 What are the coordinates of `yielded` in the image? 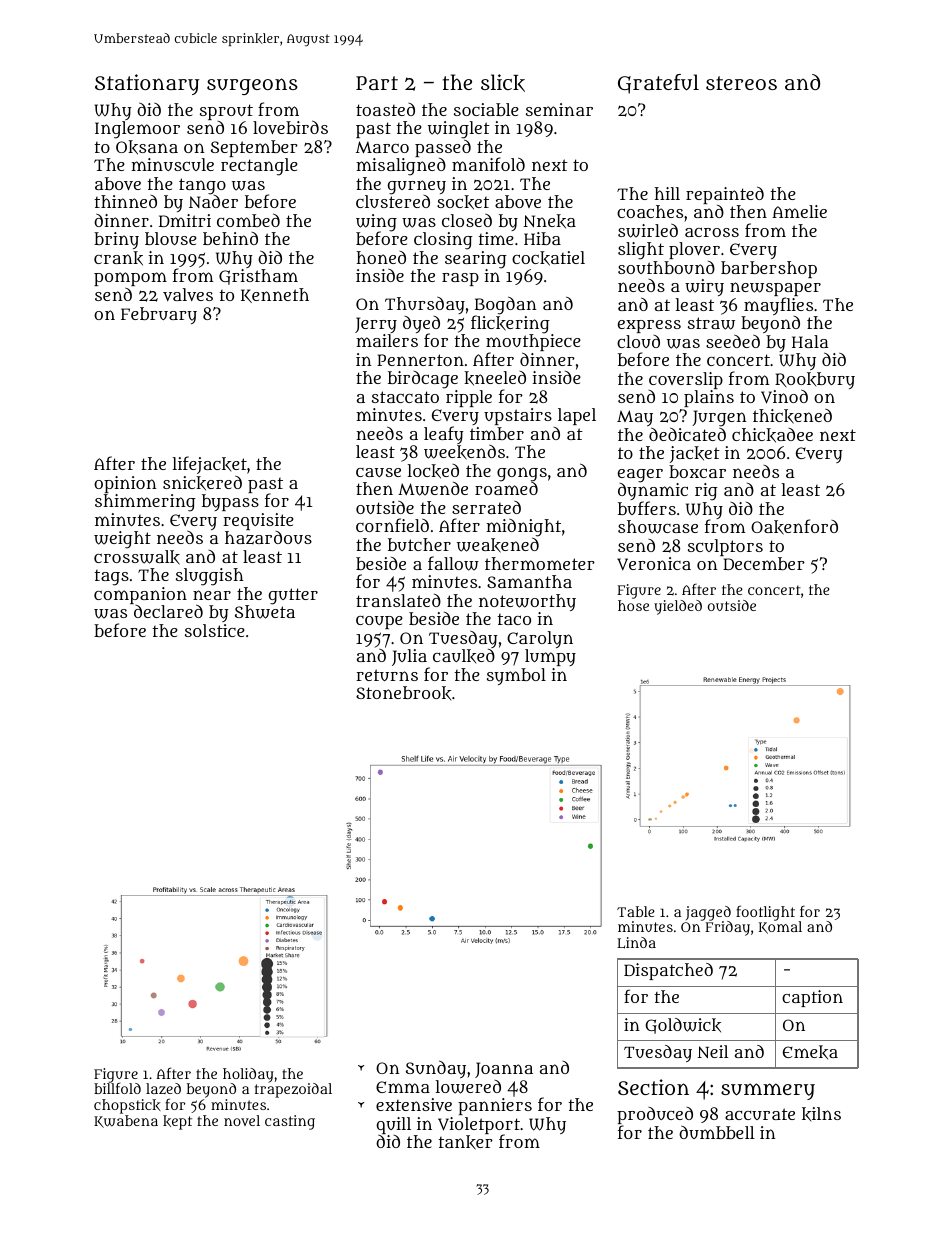 It's located at (678, 607).
